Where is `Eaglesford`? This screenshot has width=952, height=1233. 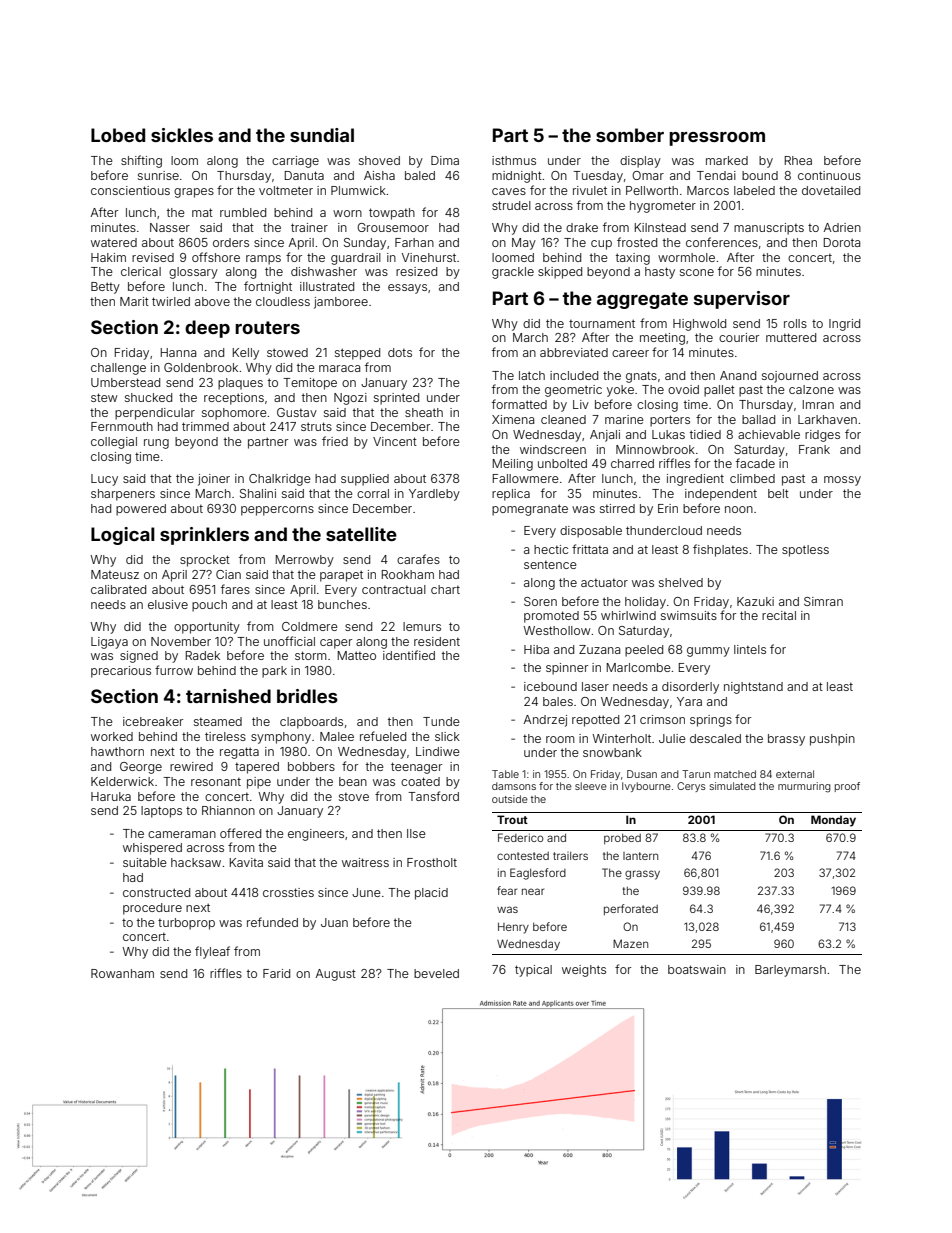 Eaglesford is located at coordinates (538, 874).
